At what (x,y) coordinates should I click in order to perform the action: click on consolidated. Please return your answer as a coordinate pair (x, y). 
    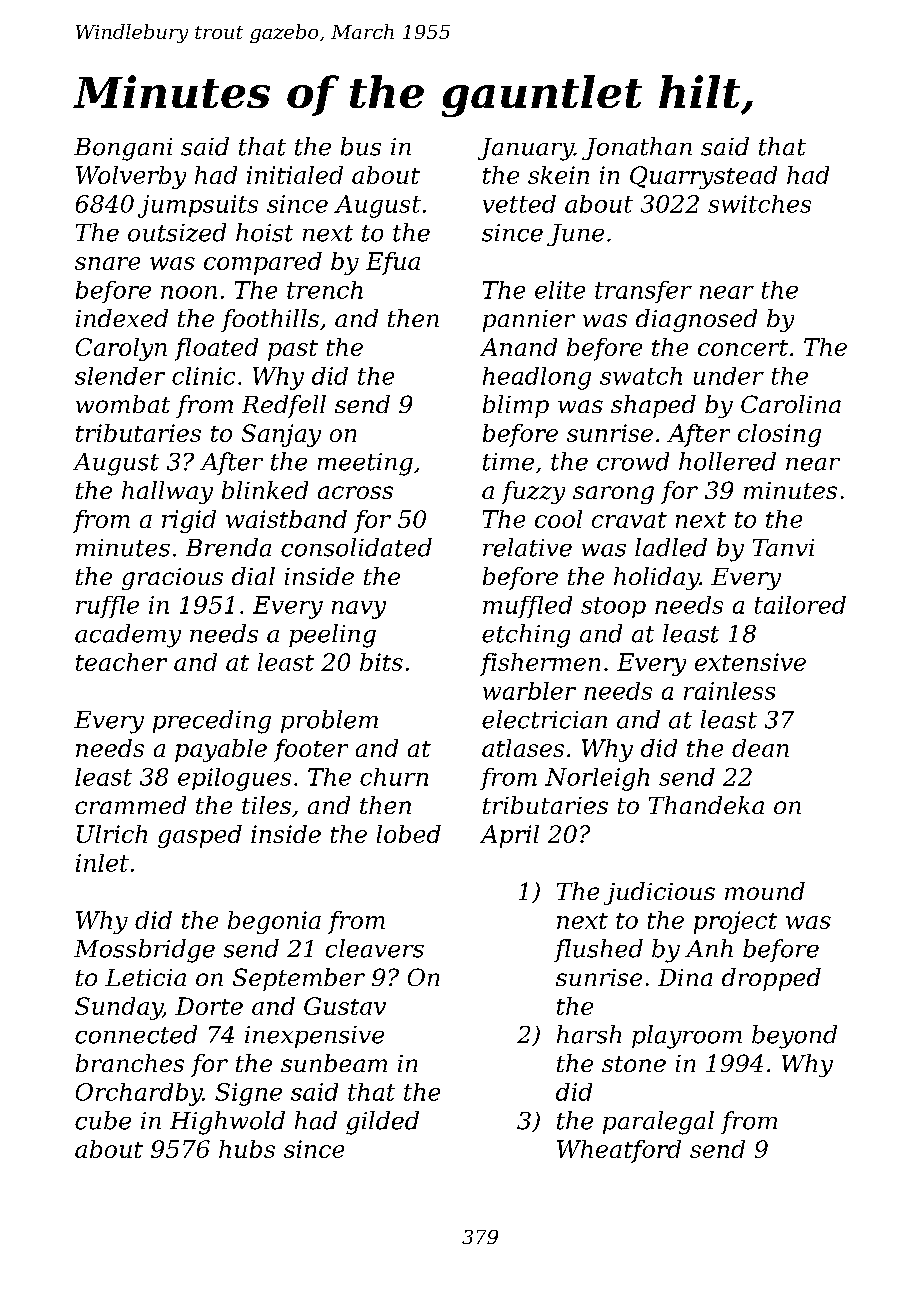
    Looking at the image, I should click on (356, 547).
